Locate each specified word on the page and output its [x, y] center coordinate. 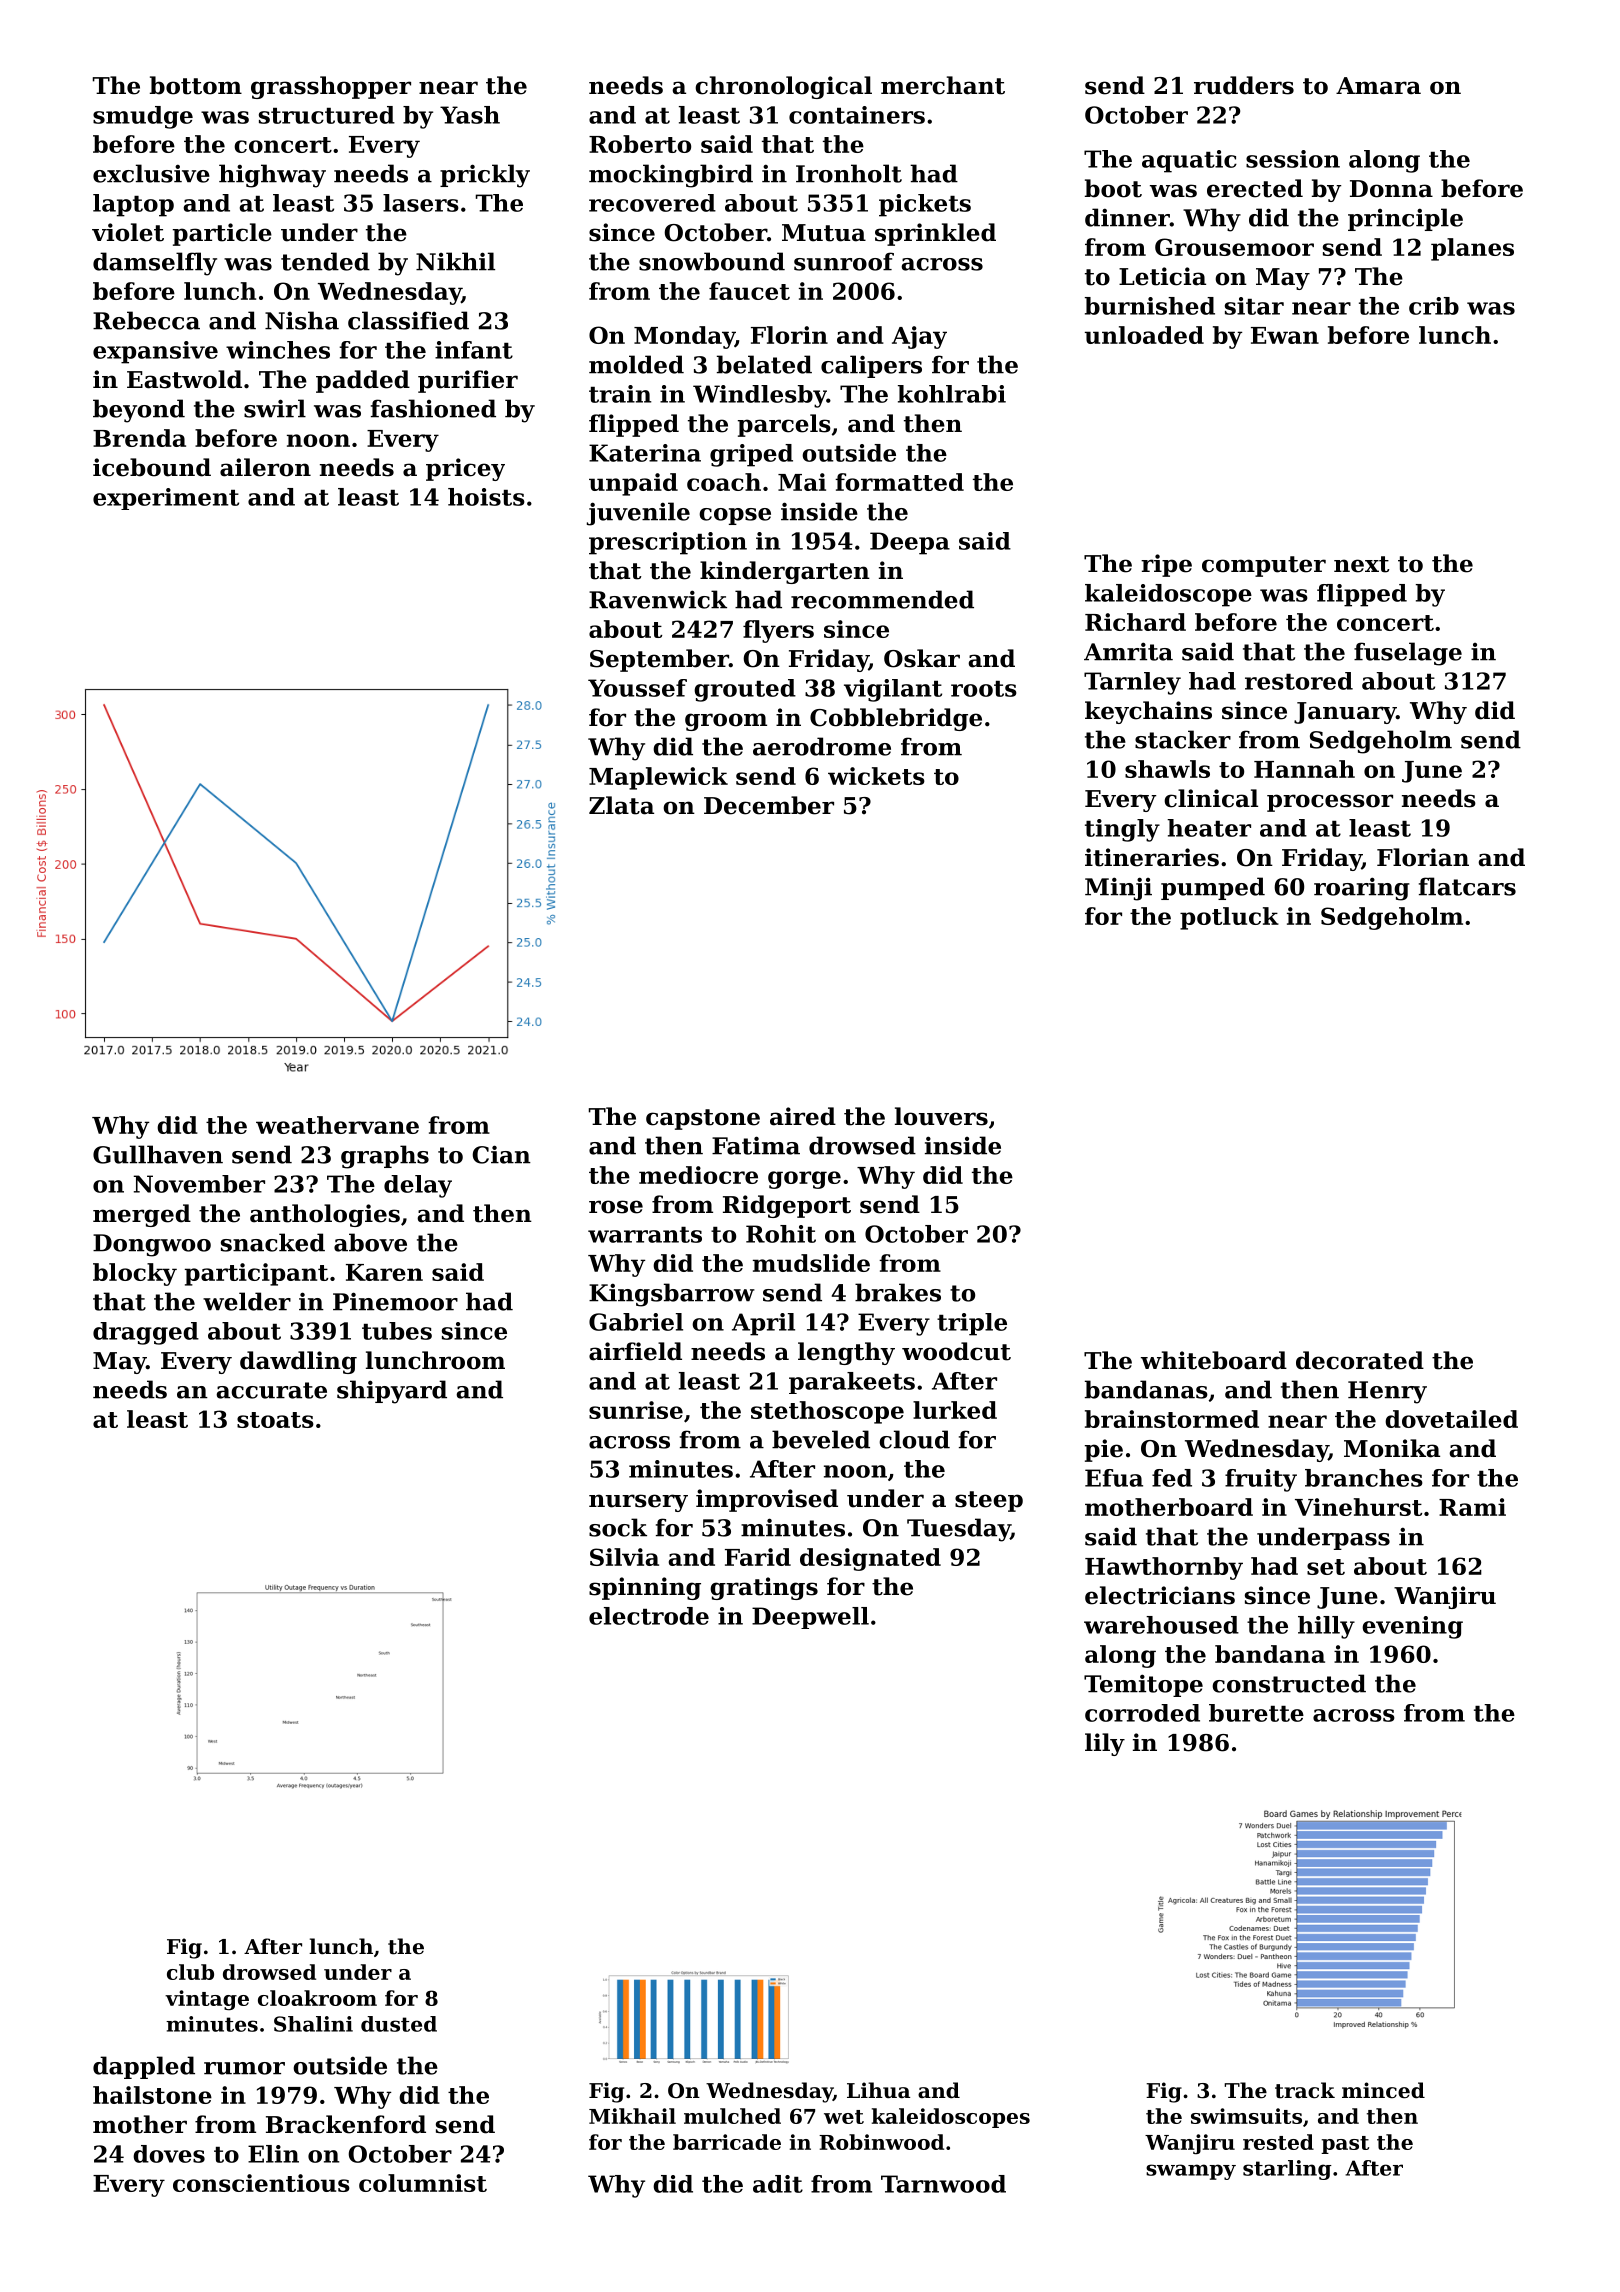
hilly [1326, 1627]
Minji [1118, 889]
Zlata [621, 805]
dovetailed [1451, 1419]
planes [1472, 249]
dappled [144, 2067]
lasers [421, 203]
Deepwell [810, 1618]
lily [1105, 1744]
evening [1412, 1627]
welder [247, 1301]
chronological [783, 87]
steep [989, 1501]
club [190, 1972]
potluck [1229, 918]
